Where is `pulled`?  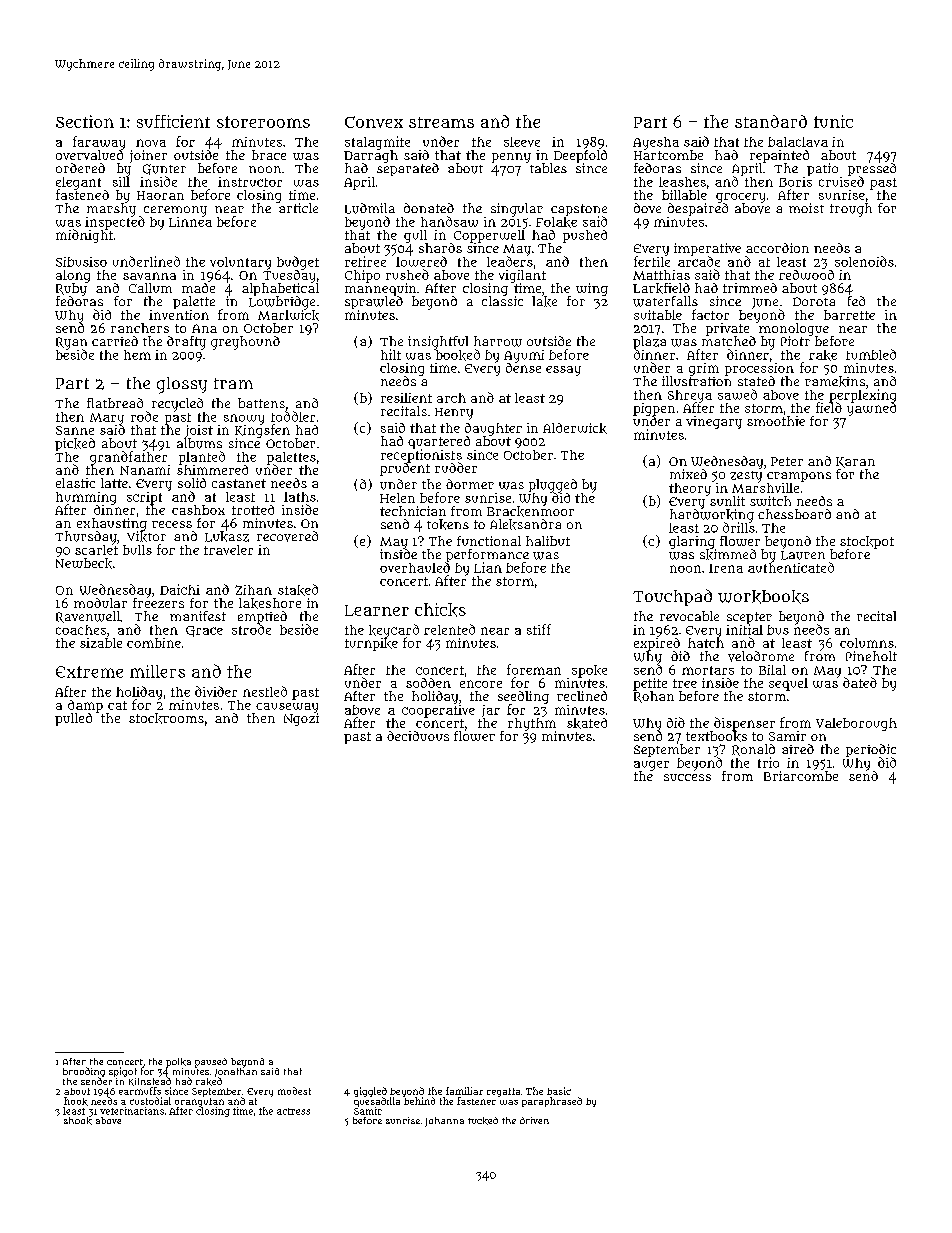
pulled is located at coordinates (73, 719).
